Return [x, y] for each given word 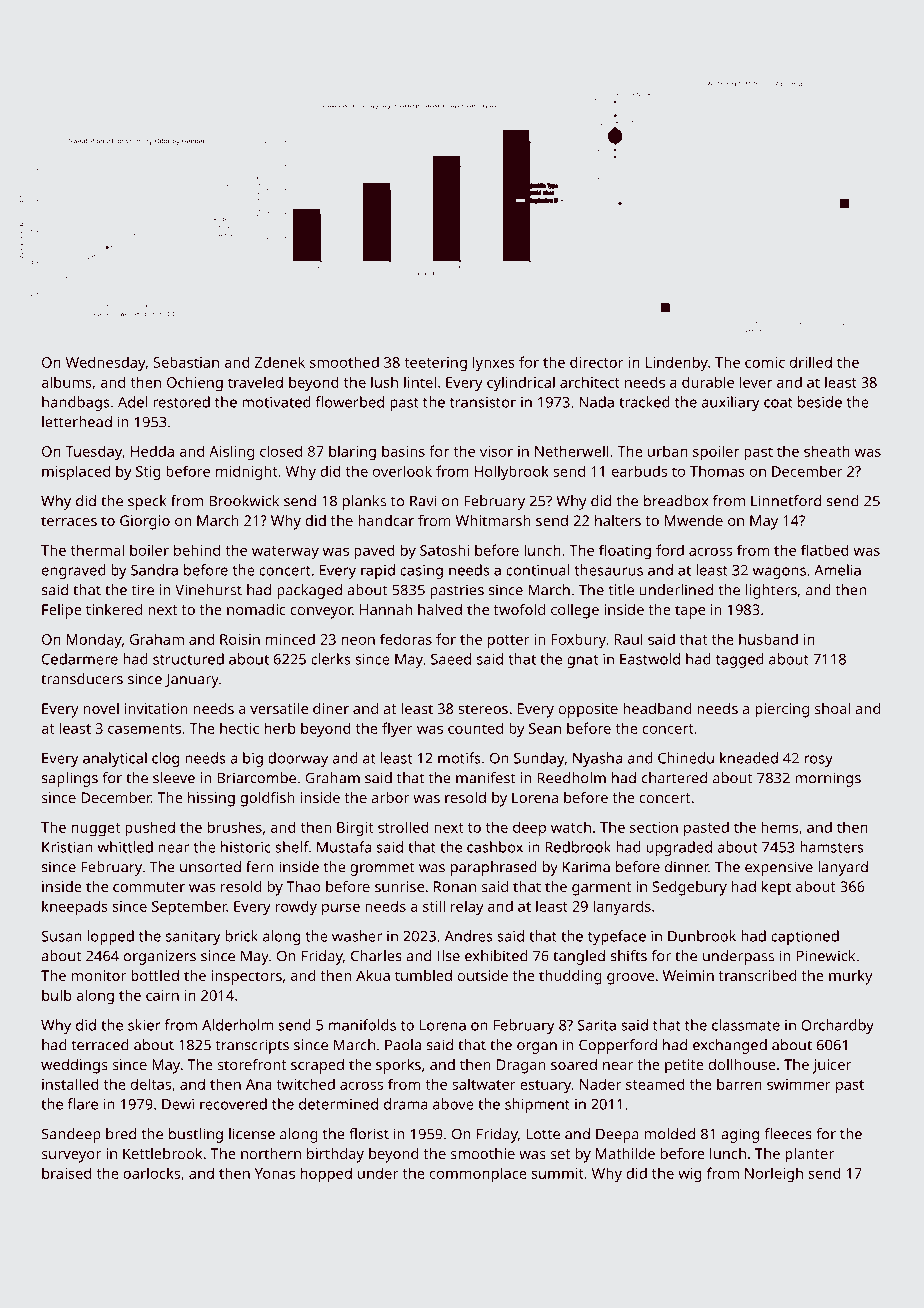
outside [483, 975]
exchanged [730, 1046]
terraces [69, 521]
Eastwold [650, 659]
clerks [330, 659]
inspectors [246, 977]
